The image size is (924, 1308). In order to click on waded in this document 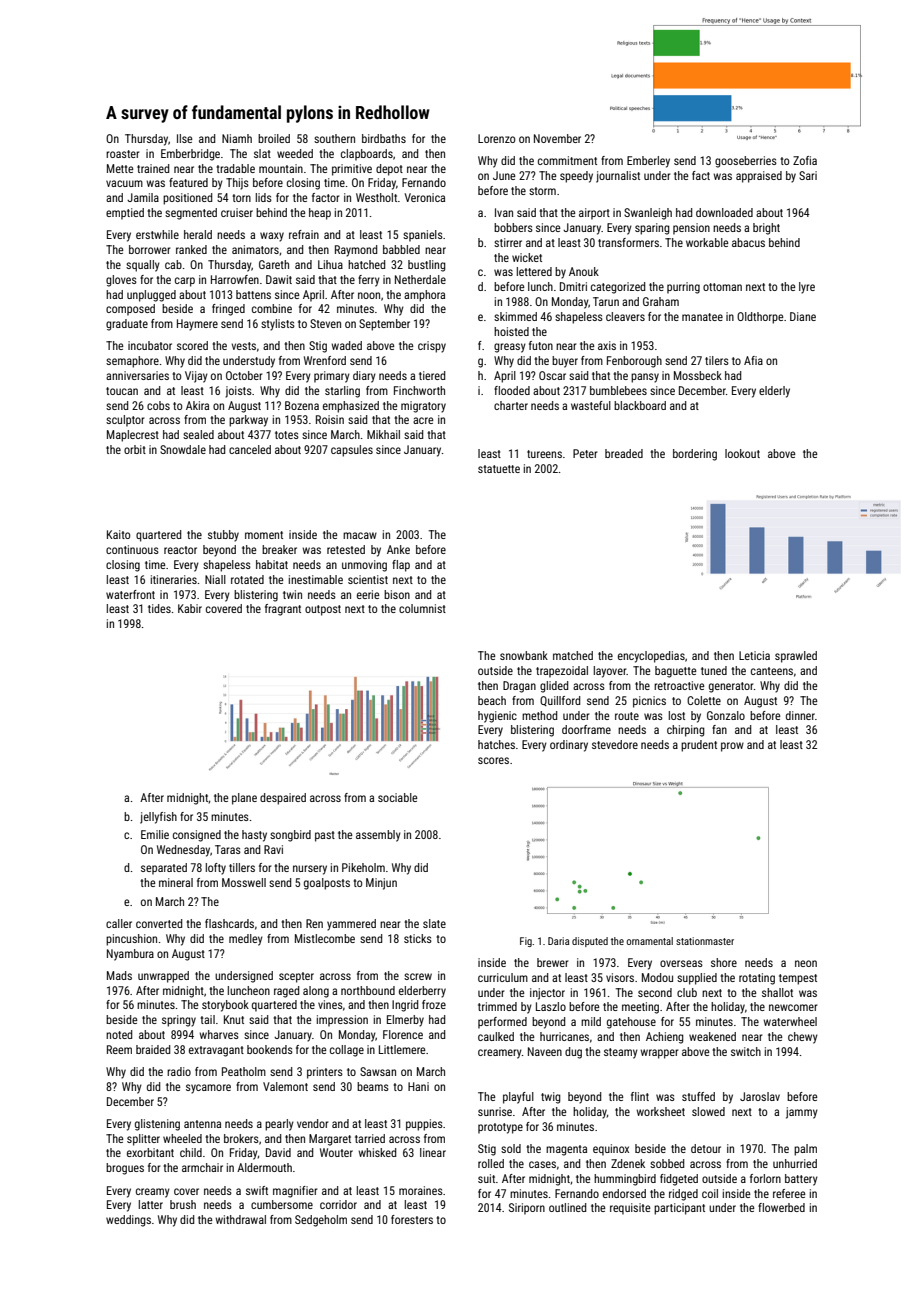, I will do `click(346, 345)`.
